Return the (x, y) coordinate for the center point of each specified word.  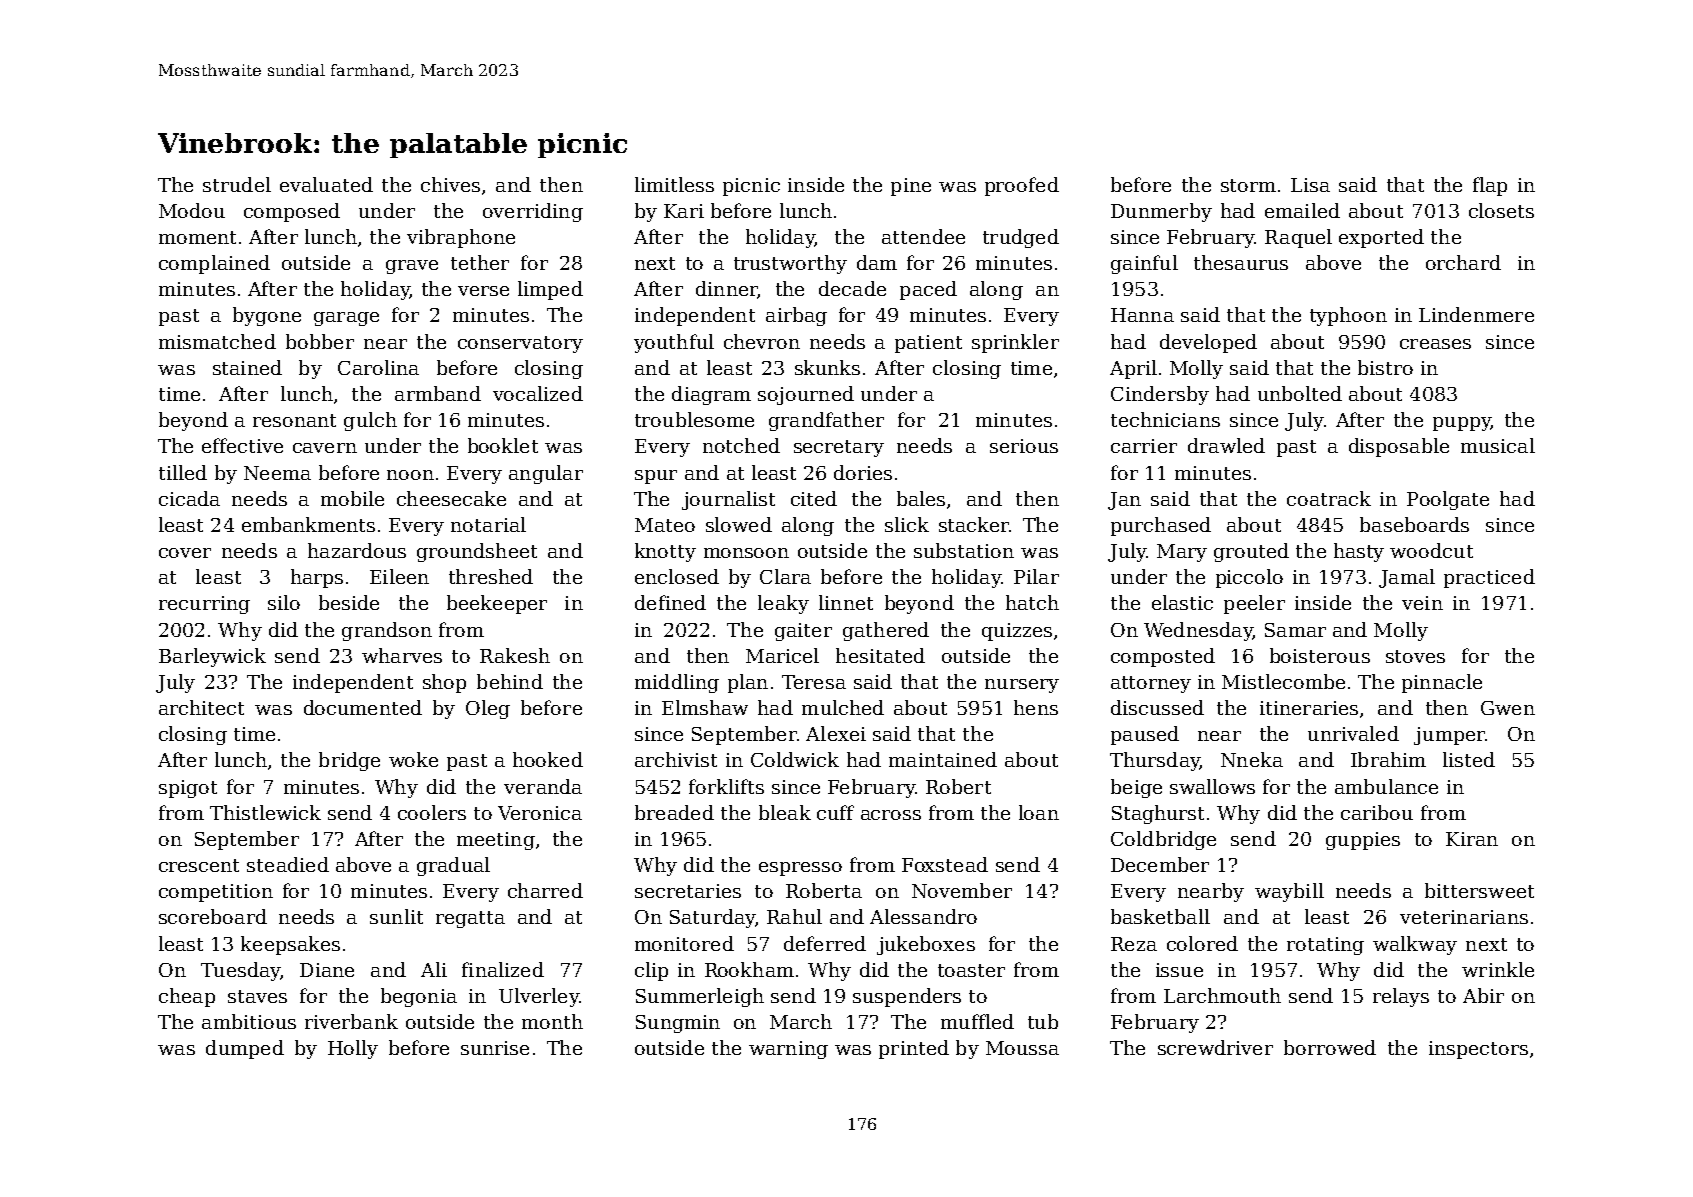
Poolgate (1448, 500)
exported (1381, 238)
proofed (1022, 186)
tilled (183, 472)
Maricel (782, 655)
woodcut (1431, 550)
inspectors (1478, 1050)
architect (201, 707)
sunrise (495, 1048)
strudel (237, 184)
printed (914, 1049)
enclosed (677, 576)
